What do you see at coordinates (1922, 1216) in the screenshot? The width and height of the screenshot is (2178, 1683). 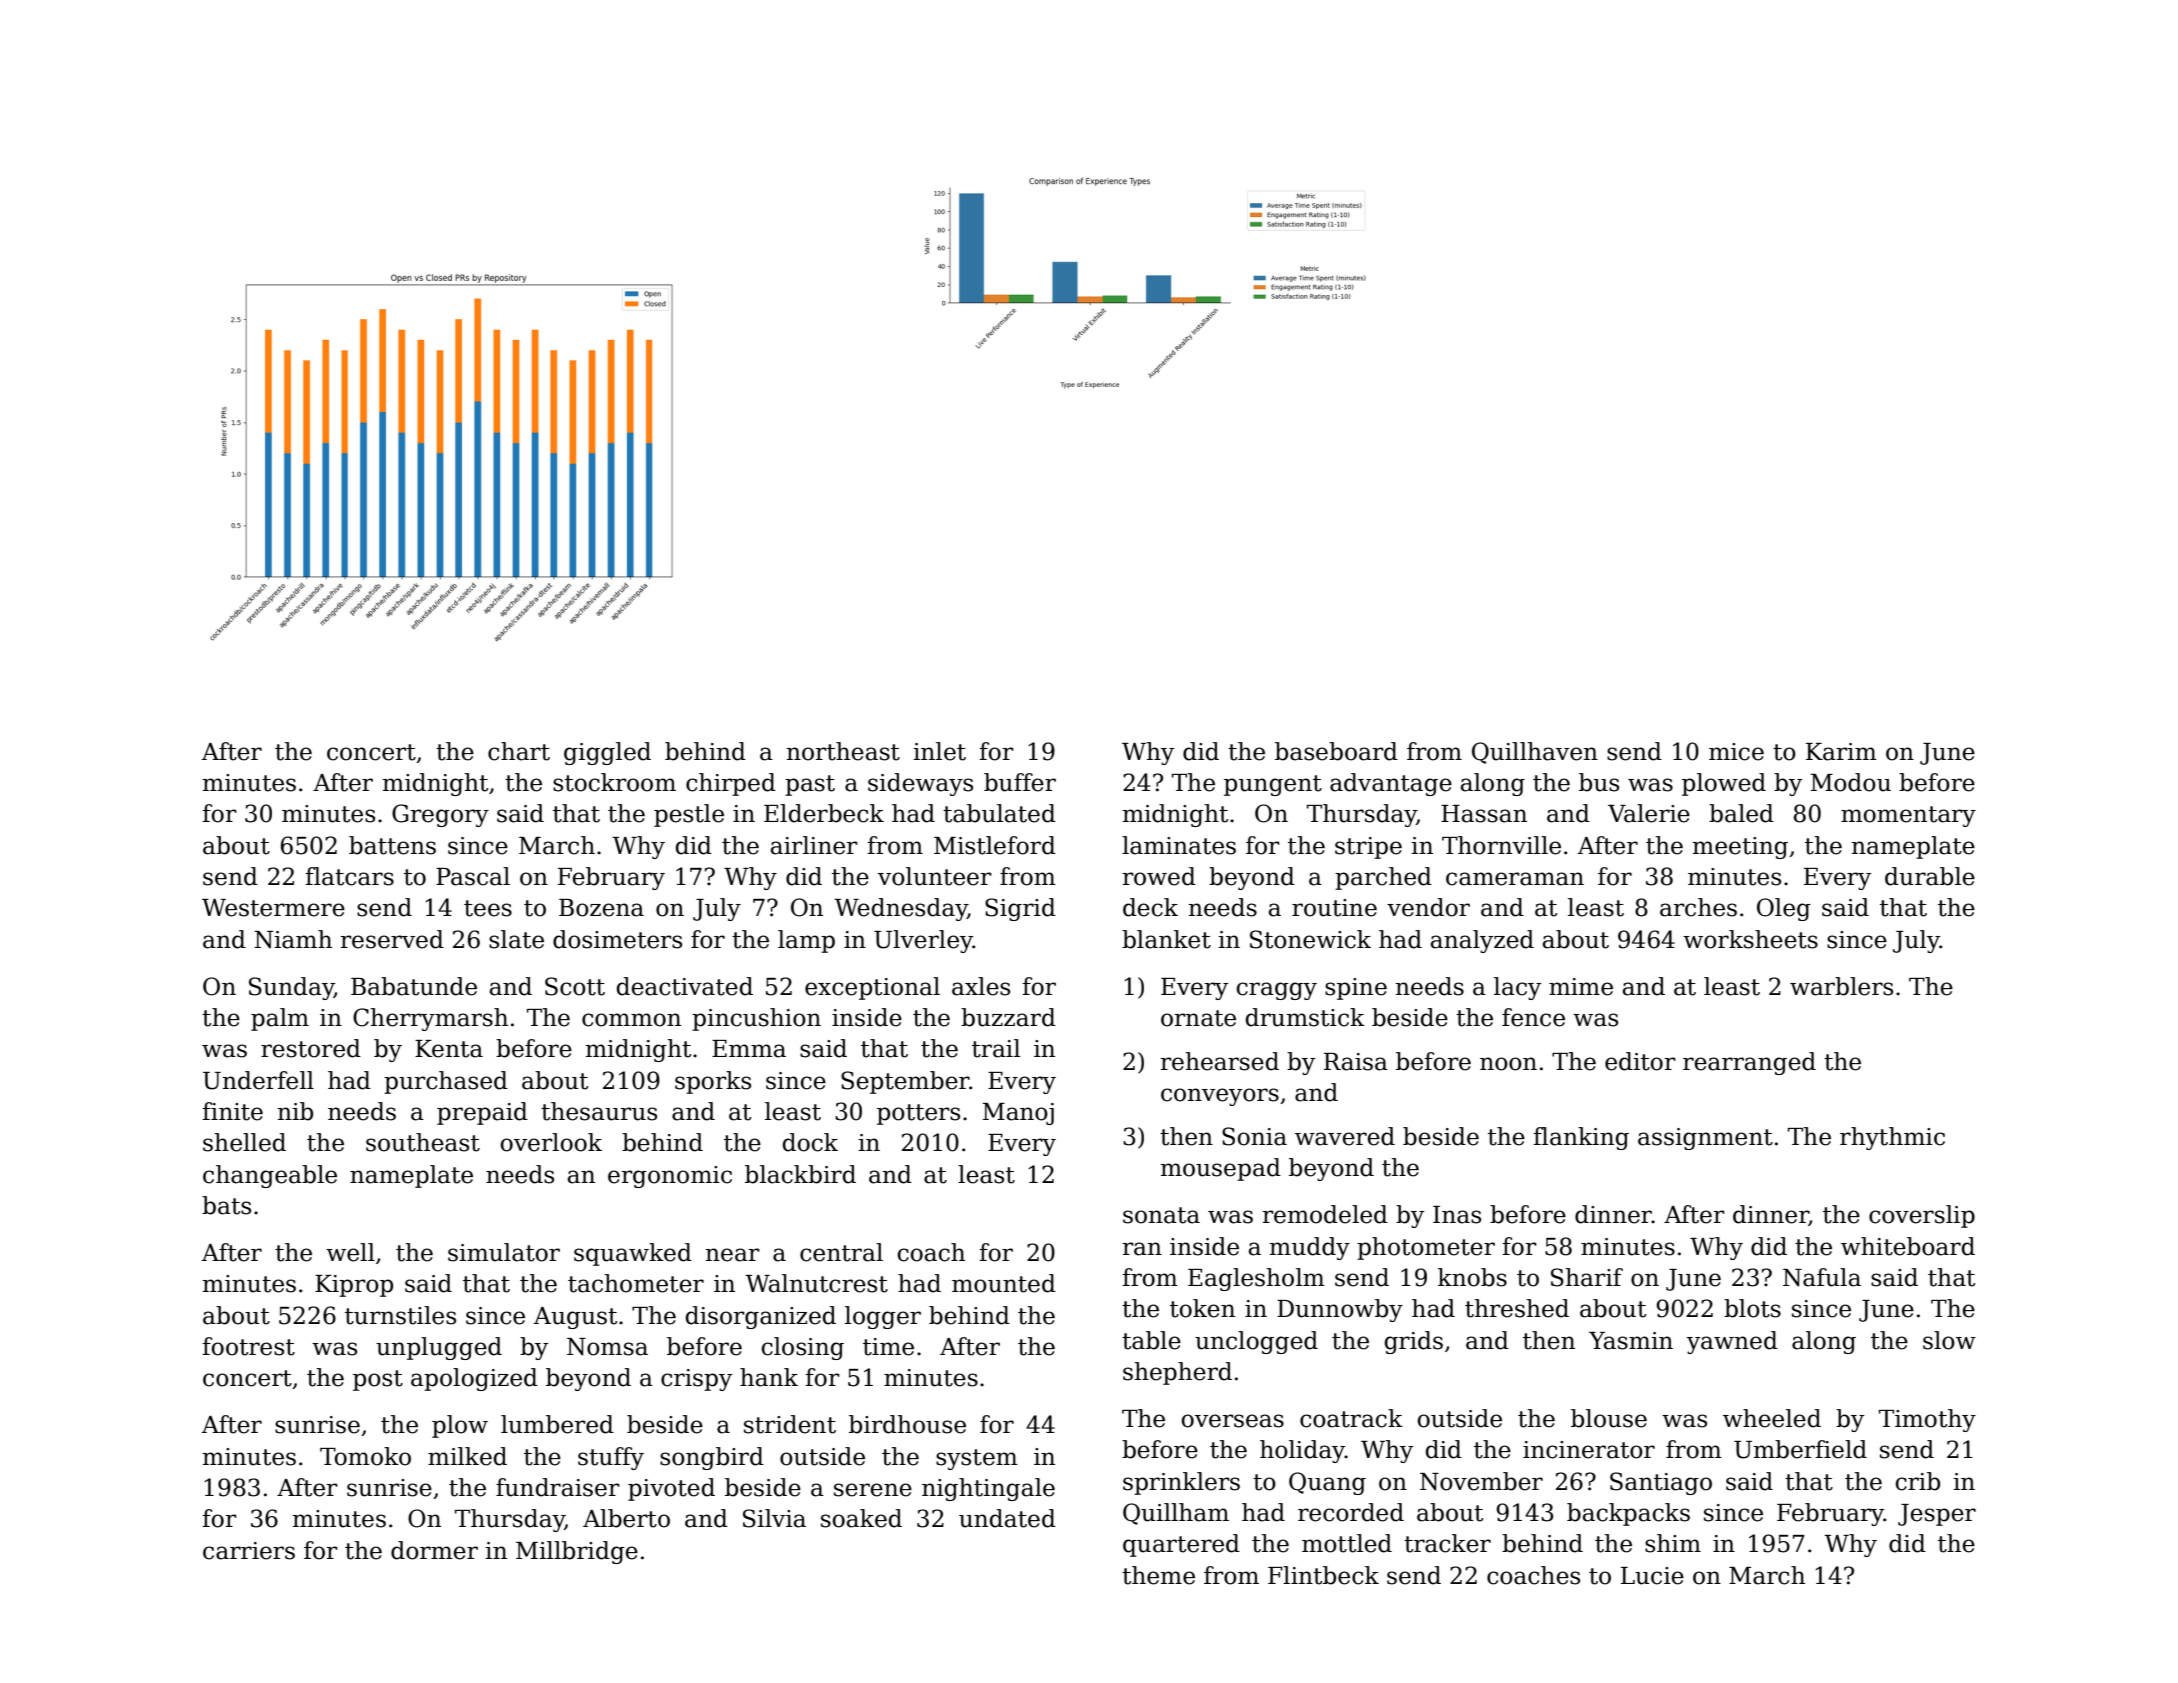 I see `coverslip` at bounding box center [1922, 1216].
